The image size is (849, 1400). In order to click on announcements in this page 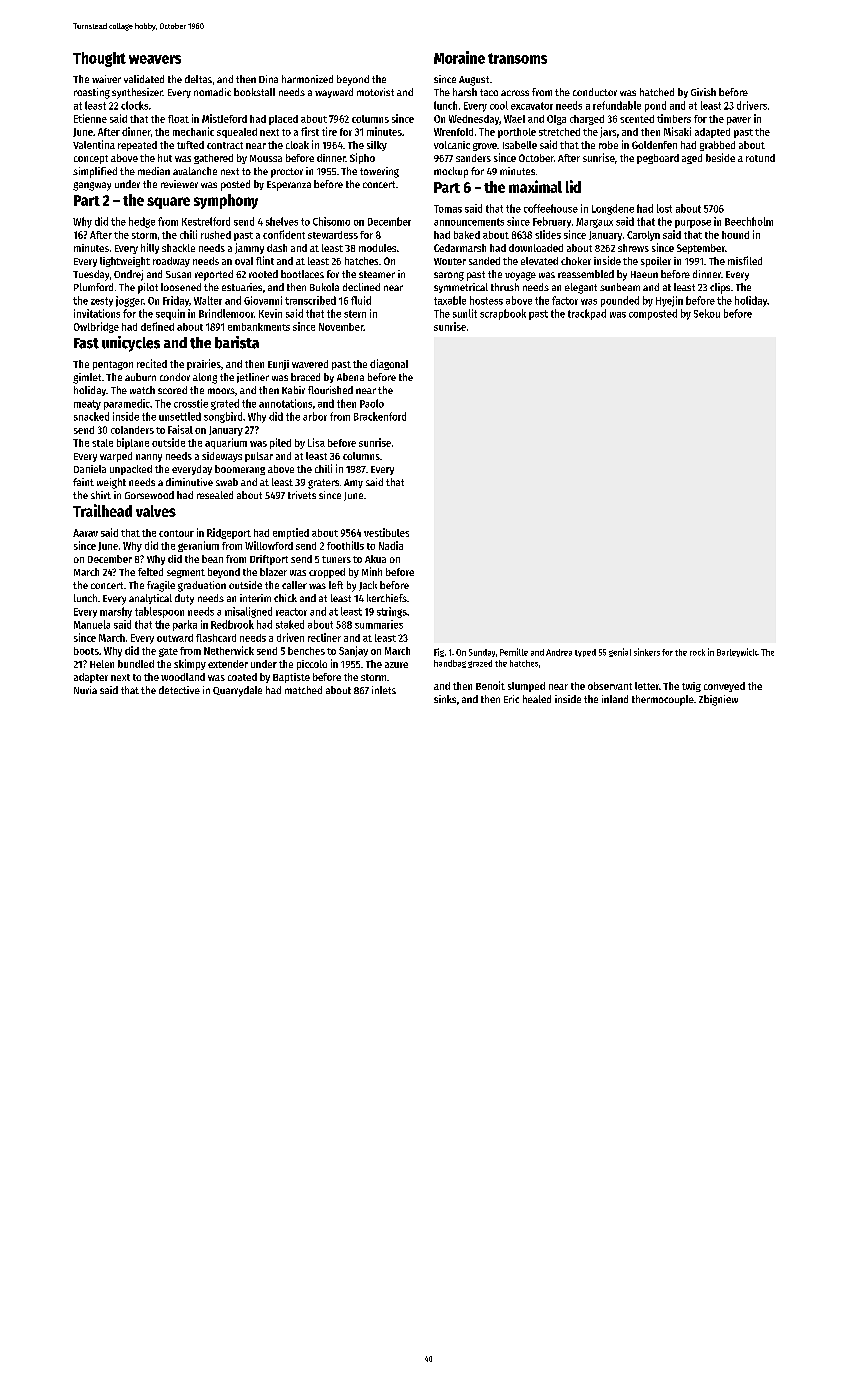, I will do `click(469, 222)`.
